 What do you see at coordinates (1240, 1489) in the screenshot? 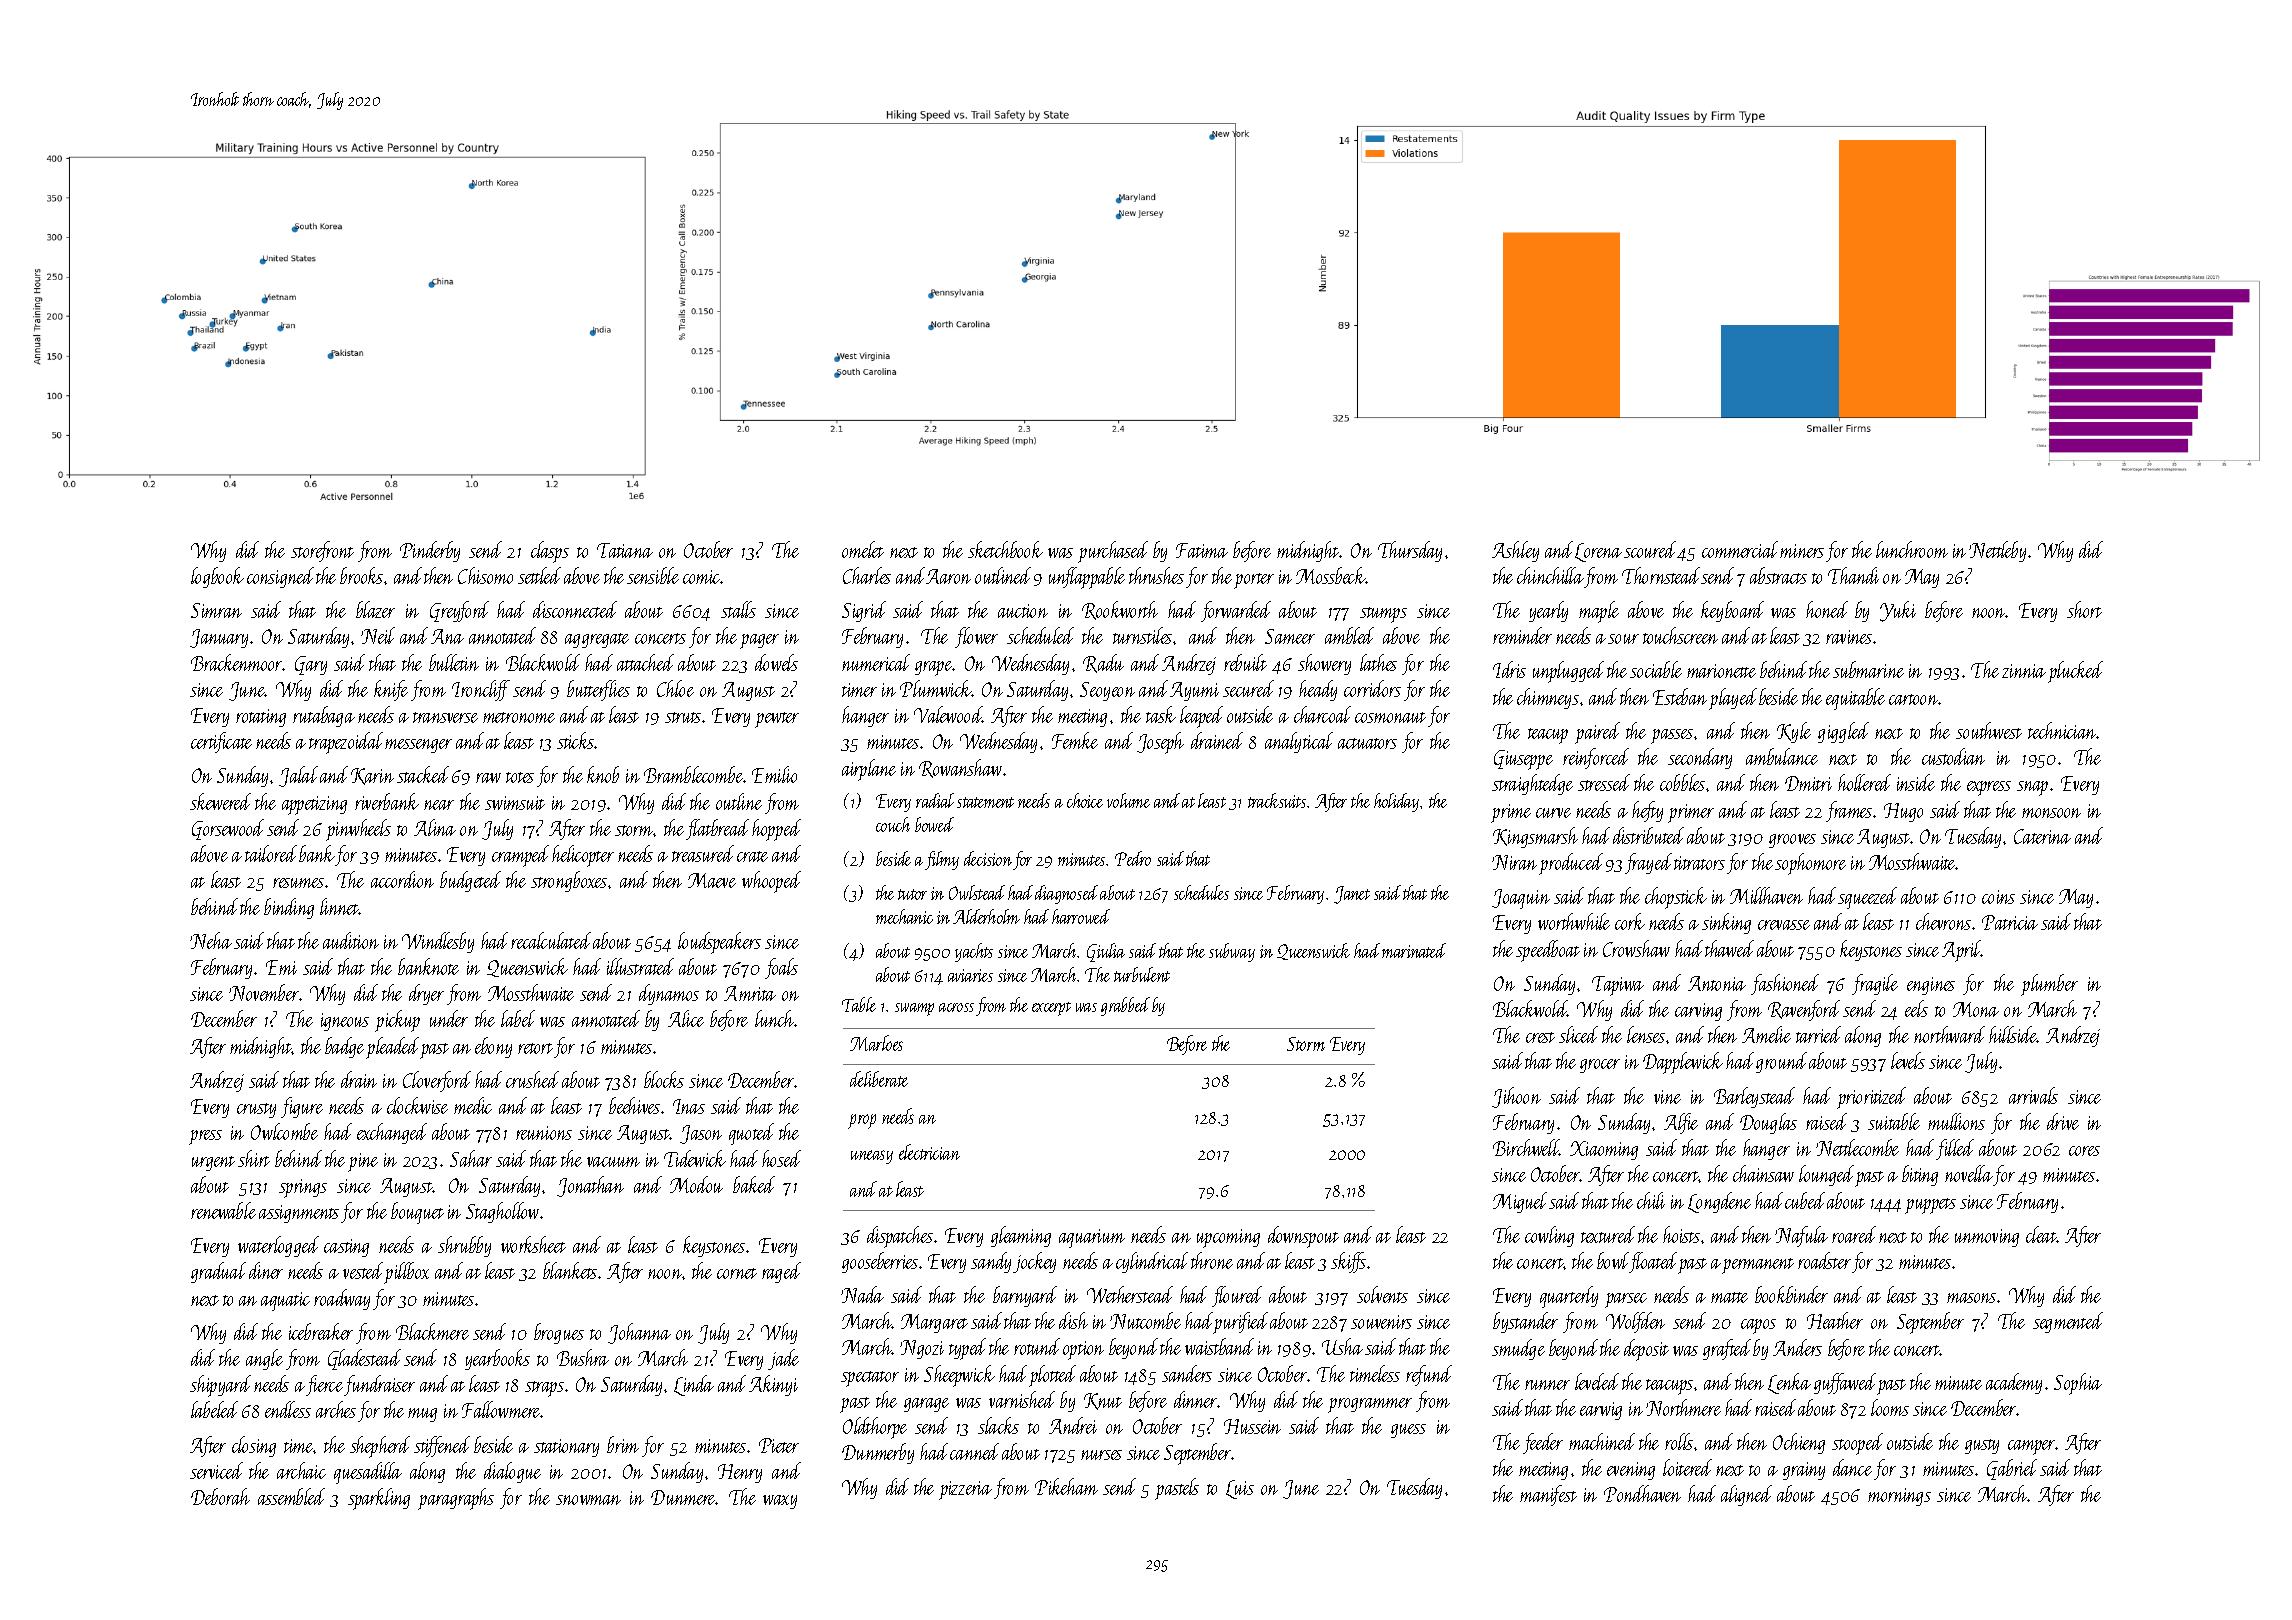
I see `Luis` at bounding box center [1240, 1489].
